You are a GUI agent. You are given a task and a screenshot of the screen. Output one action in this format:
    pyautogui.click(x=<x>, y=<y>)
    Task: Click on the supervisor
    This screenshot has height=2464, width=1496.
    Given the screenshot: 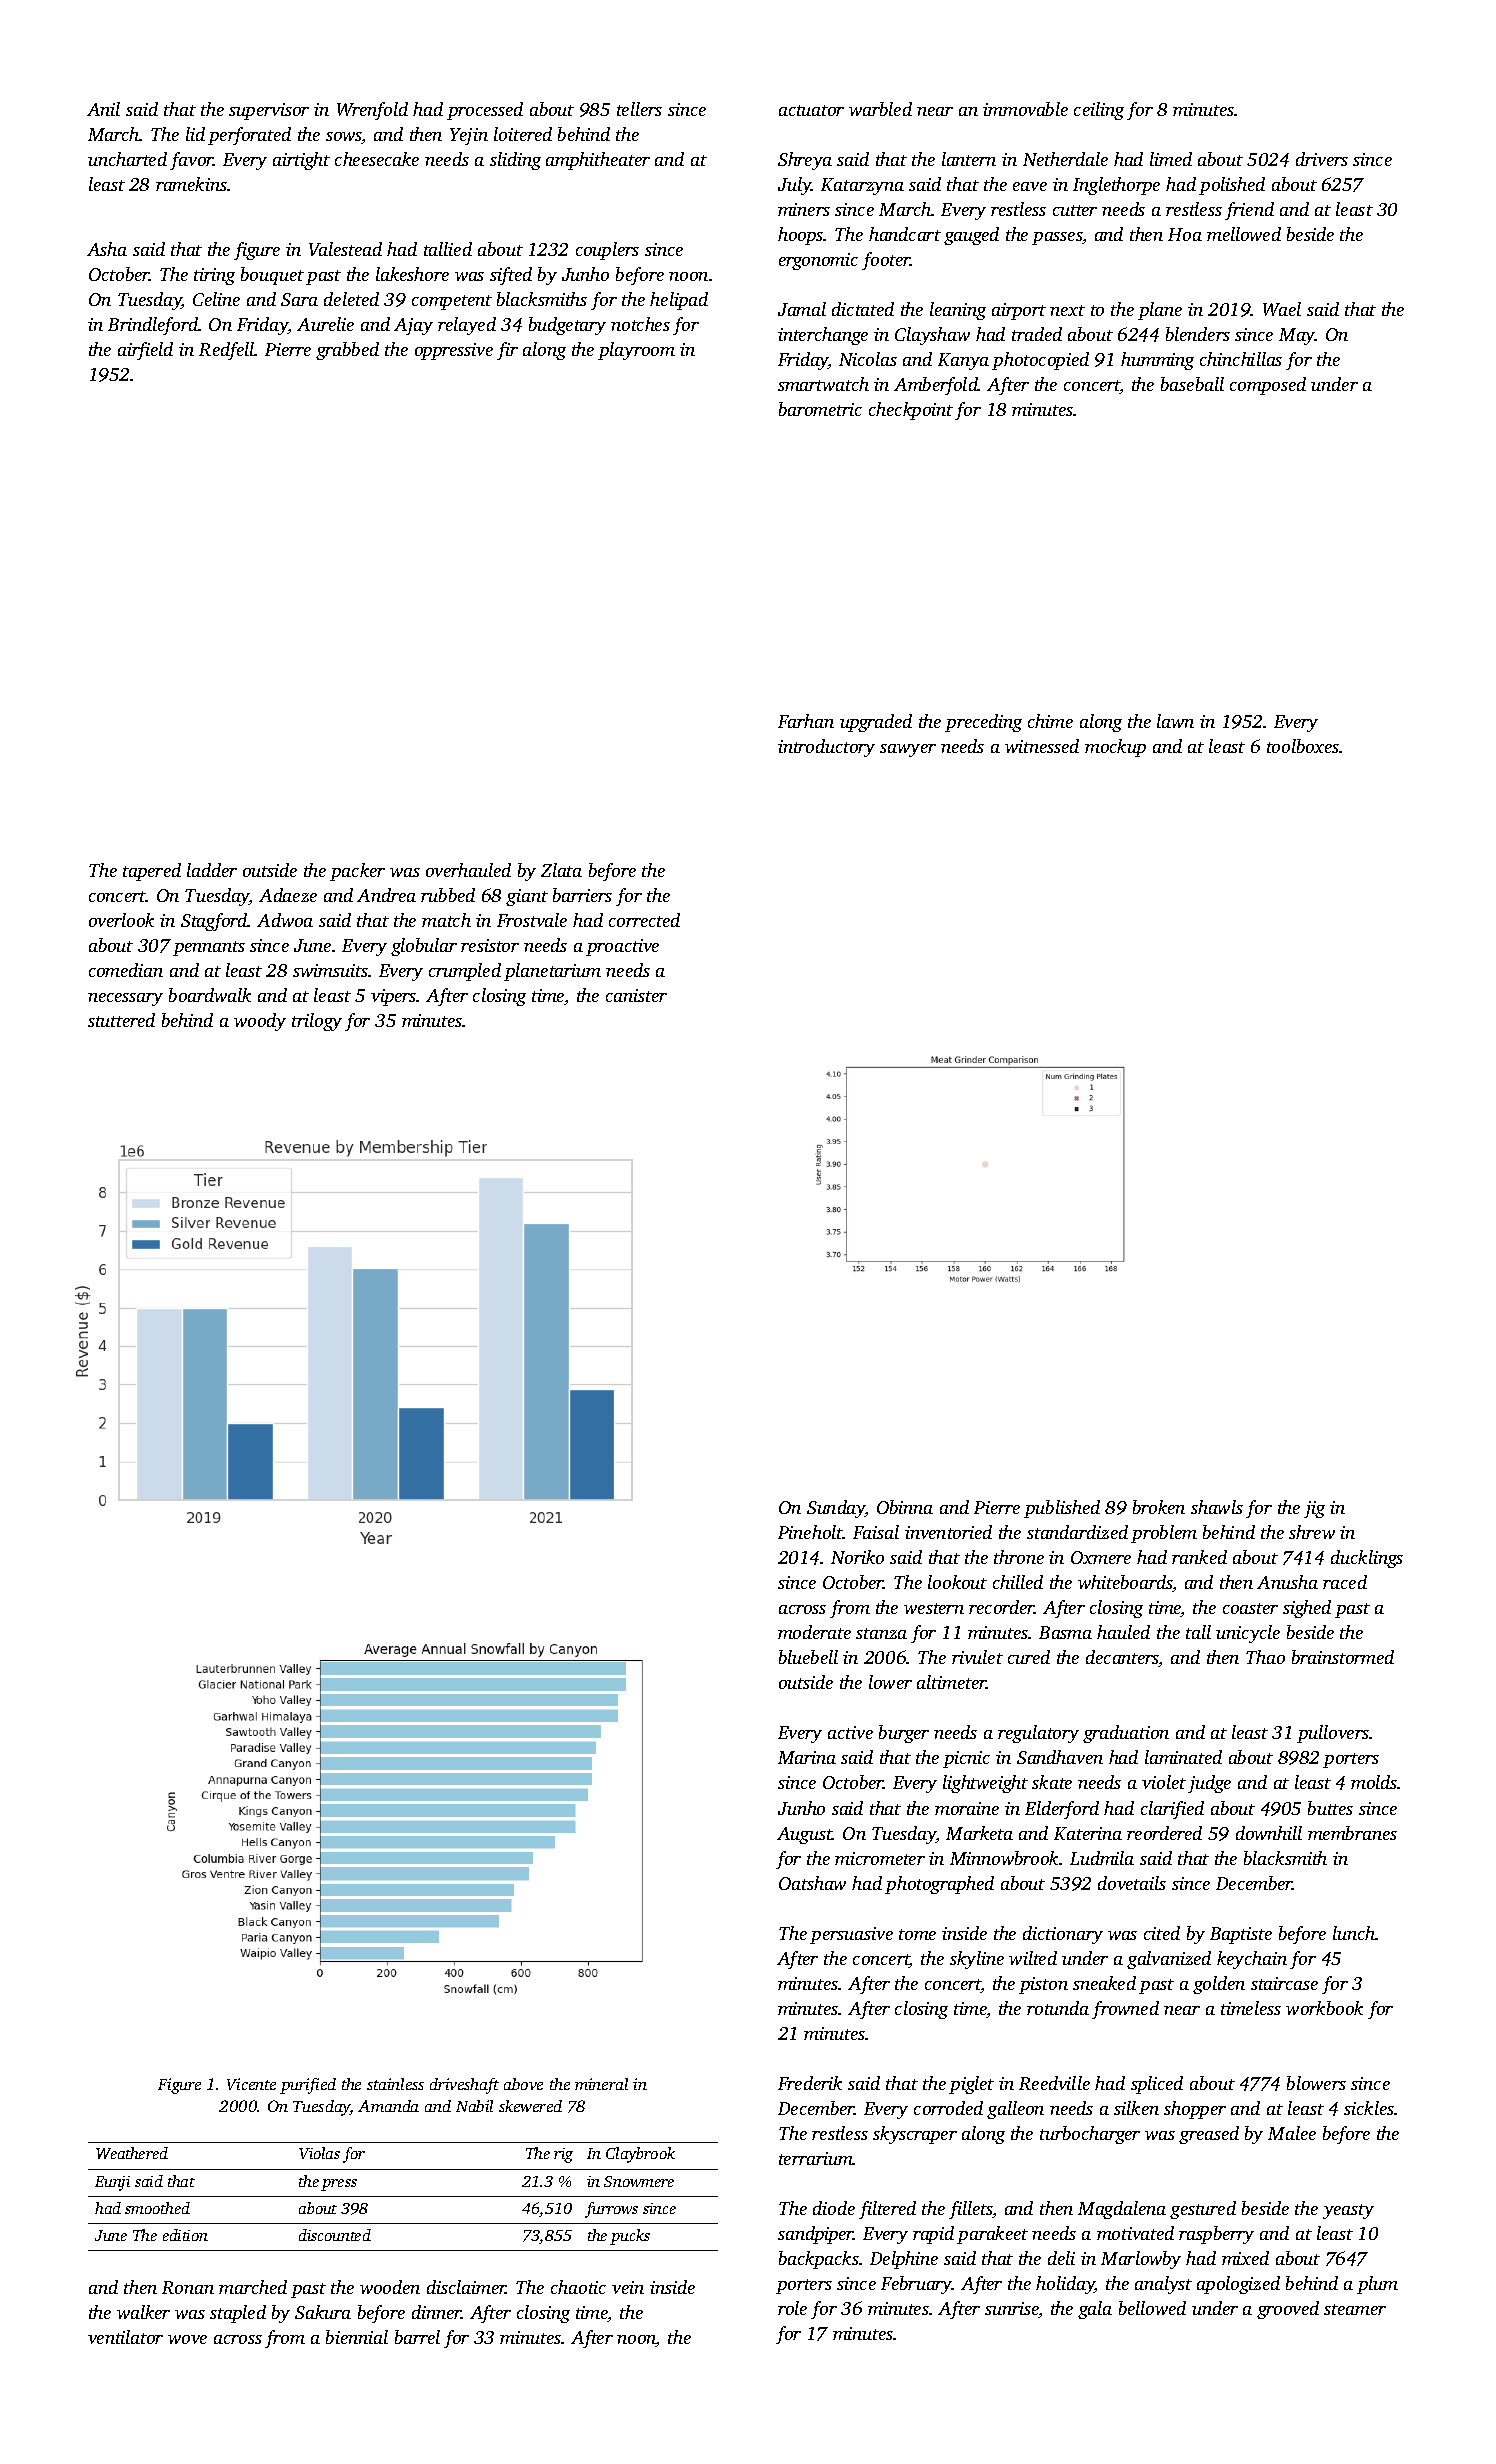 What is the action you would take?
    pyautogui.click(x=269, y=111)
